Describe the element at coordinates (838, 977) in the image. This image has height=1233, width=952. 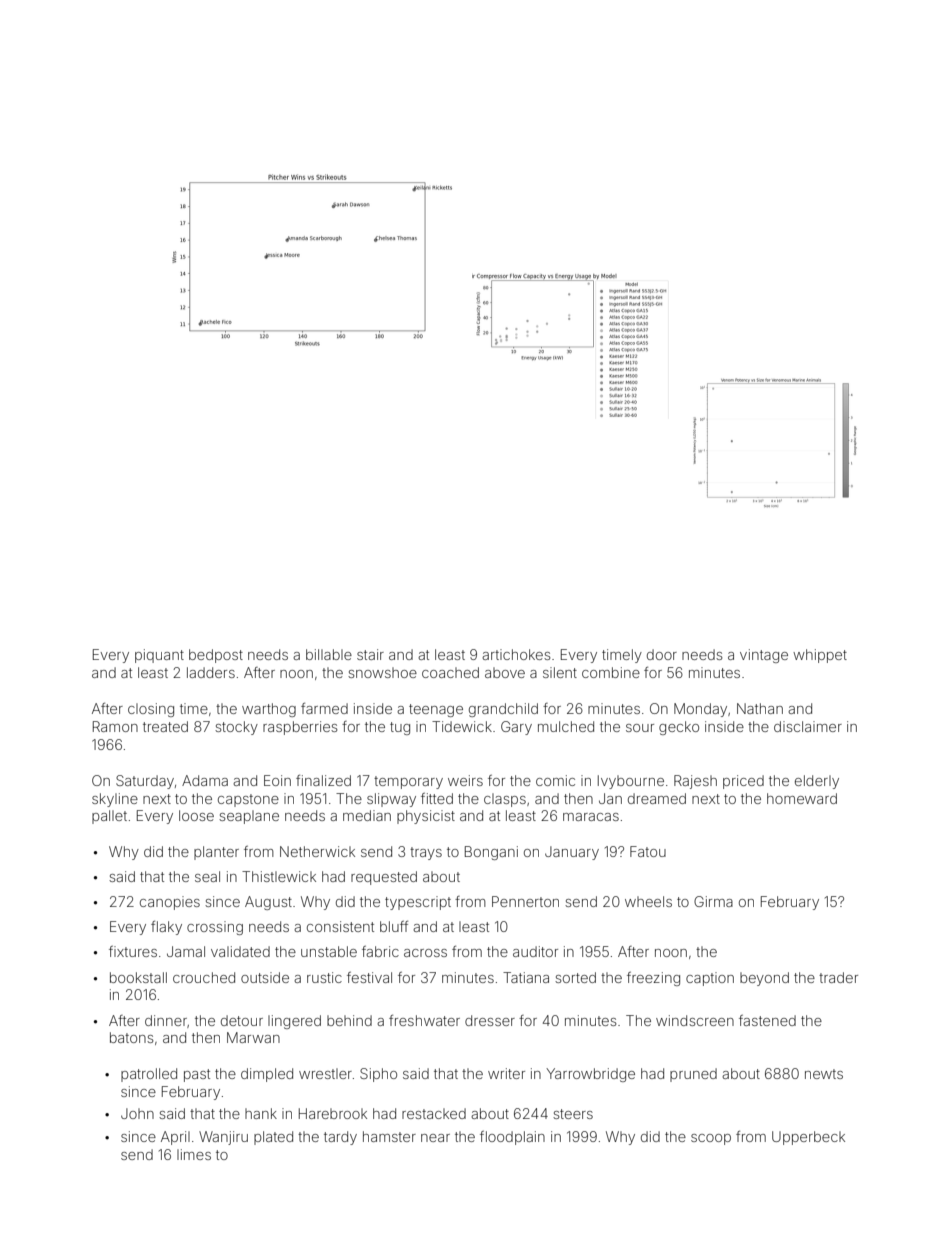
I see `trader` at that location.
